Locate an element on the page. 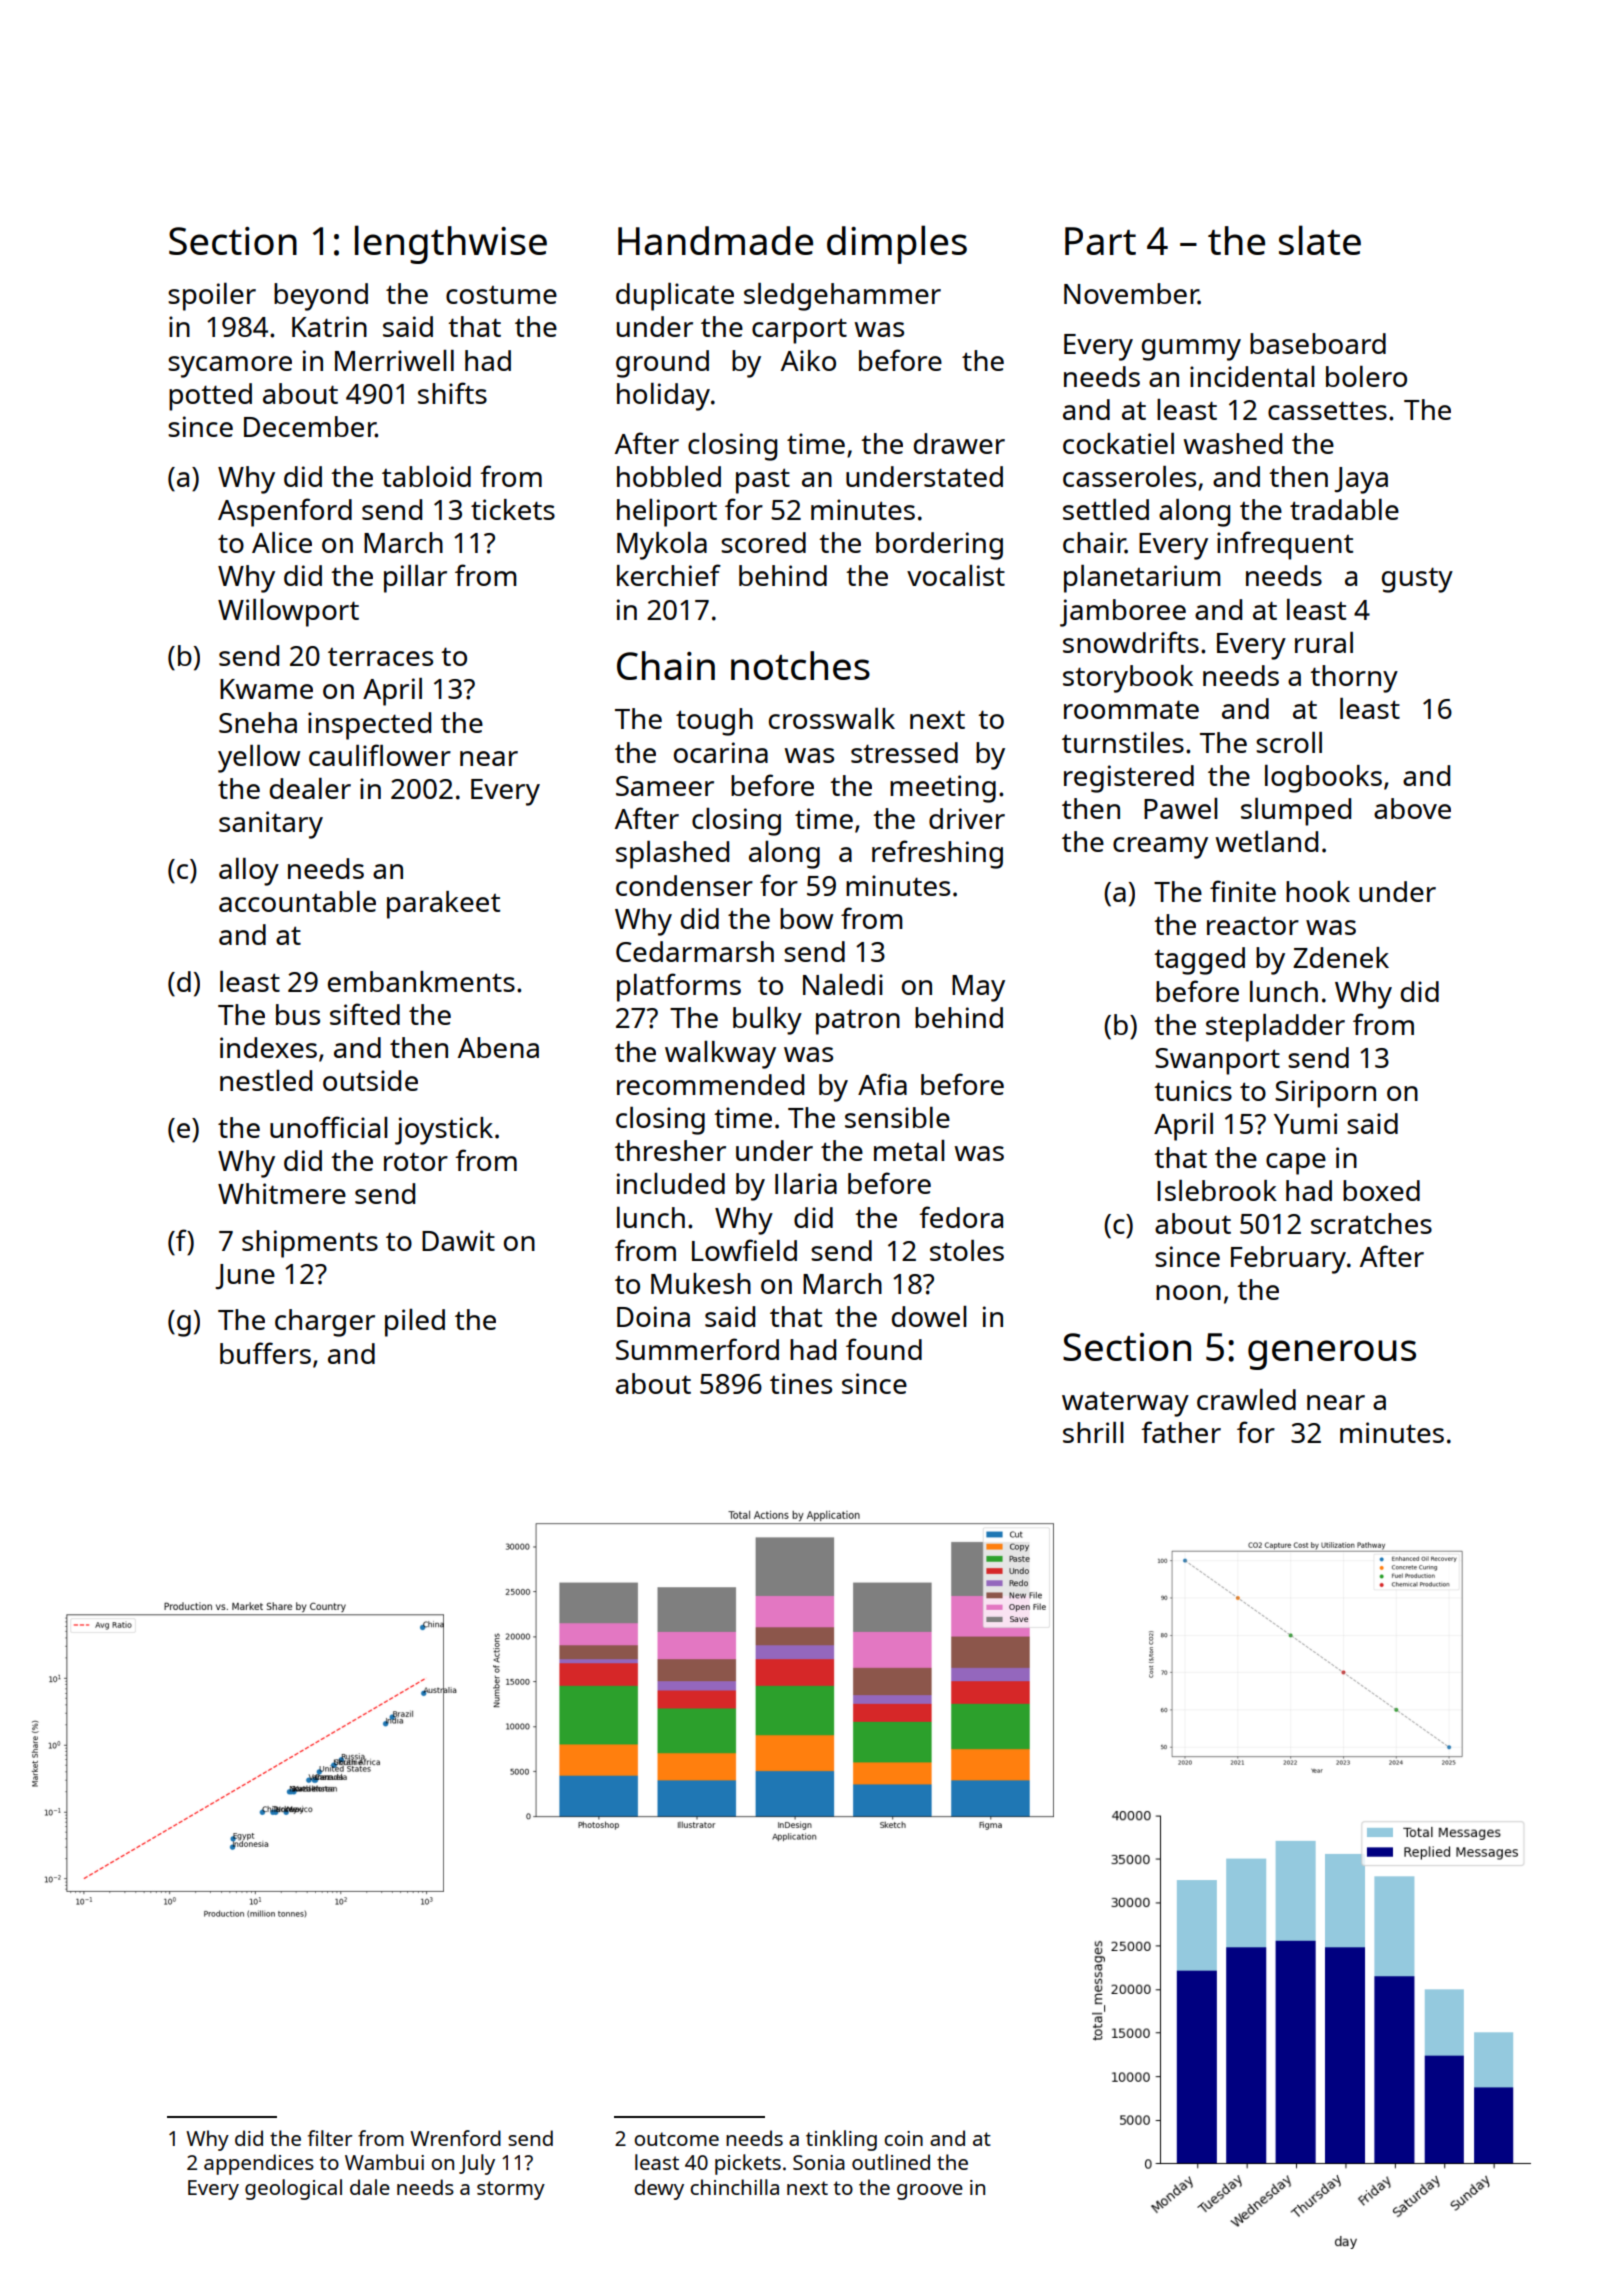 The height and width of the image is (2292, 1620). Alice is located at coordinates (282, 542).
